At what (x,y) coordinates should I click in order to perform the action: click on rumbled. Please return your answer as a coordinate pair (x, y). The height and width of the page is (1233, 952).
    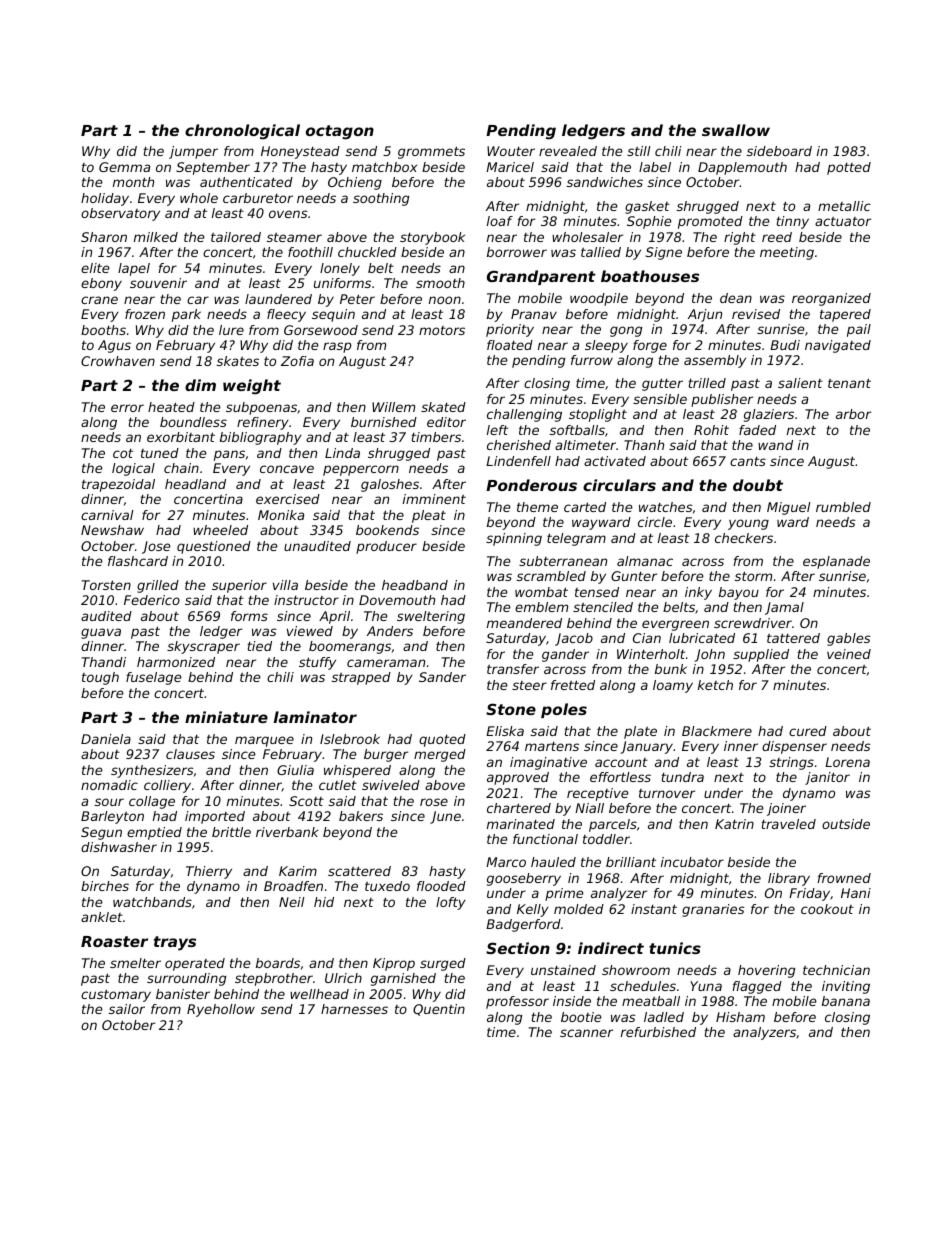
    Looking at the image, I should click on (843, 507).
